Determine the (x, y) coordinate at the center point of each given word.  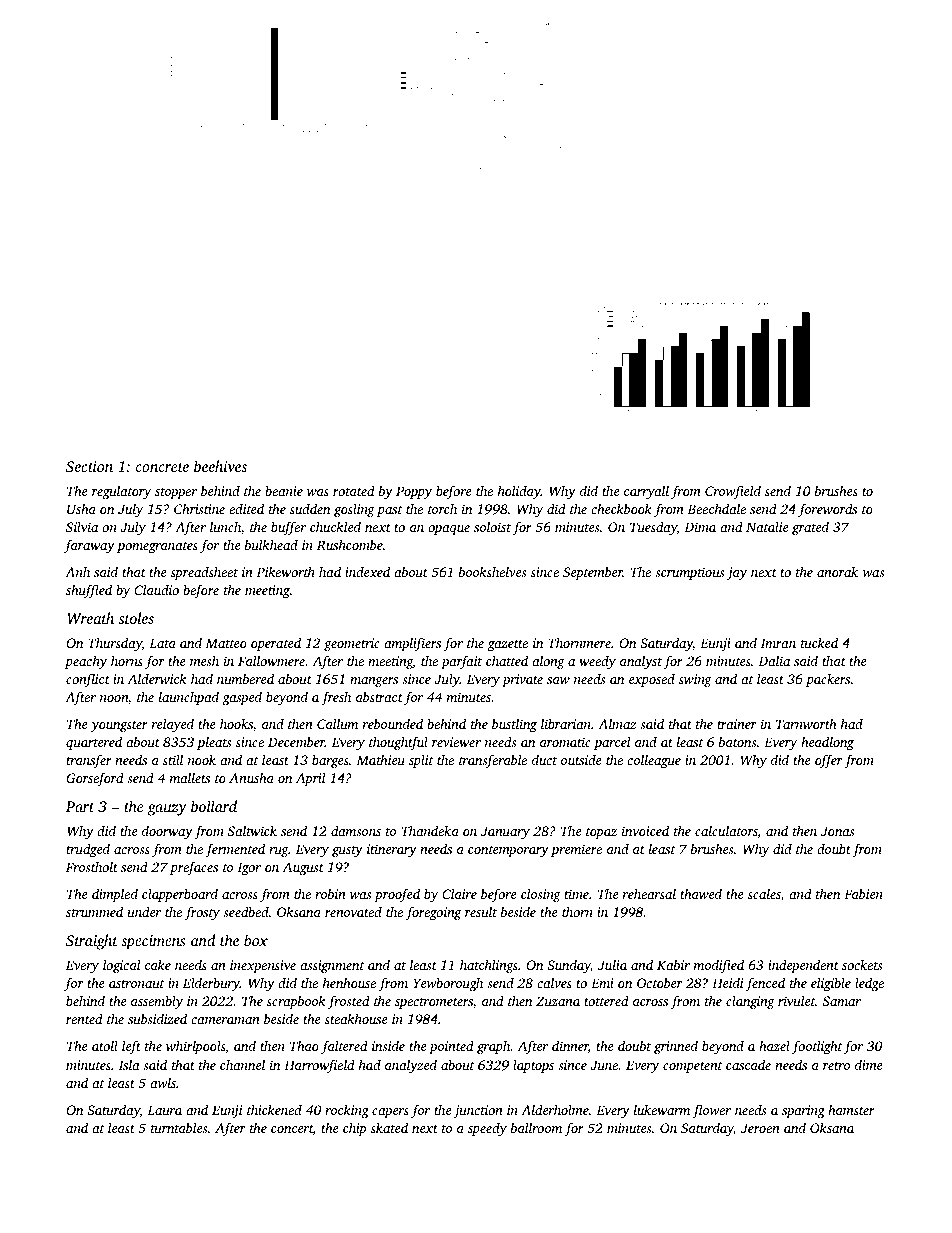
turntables (179, 1127)
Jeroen (760, 1128)
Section (89, 466)
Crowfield (733, 492)
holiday (519, 492)
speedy (487, 1129)
